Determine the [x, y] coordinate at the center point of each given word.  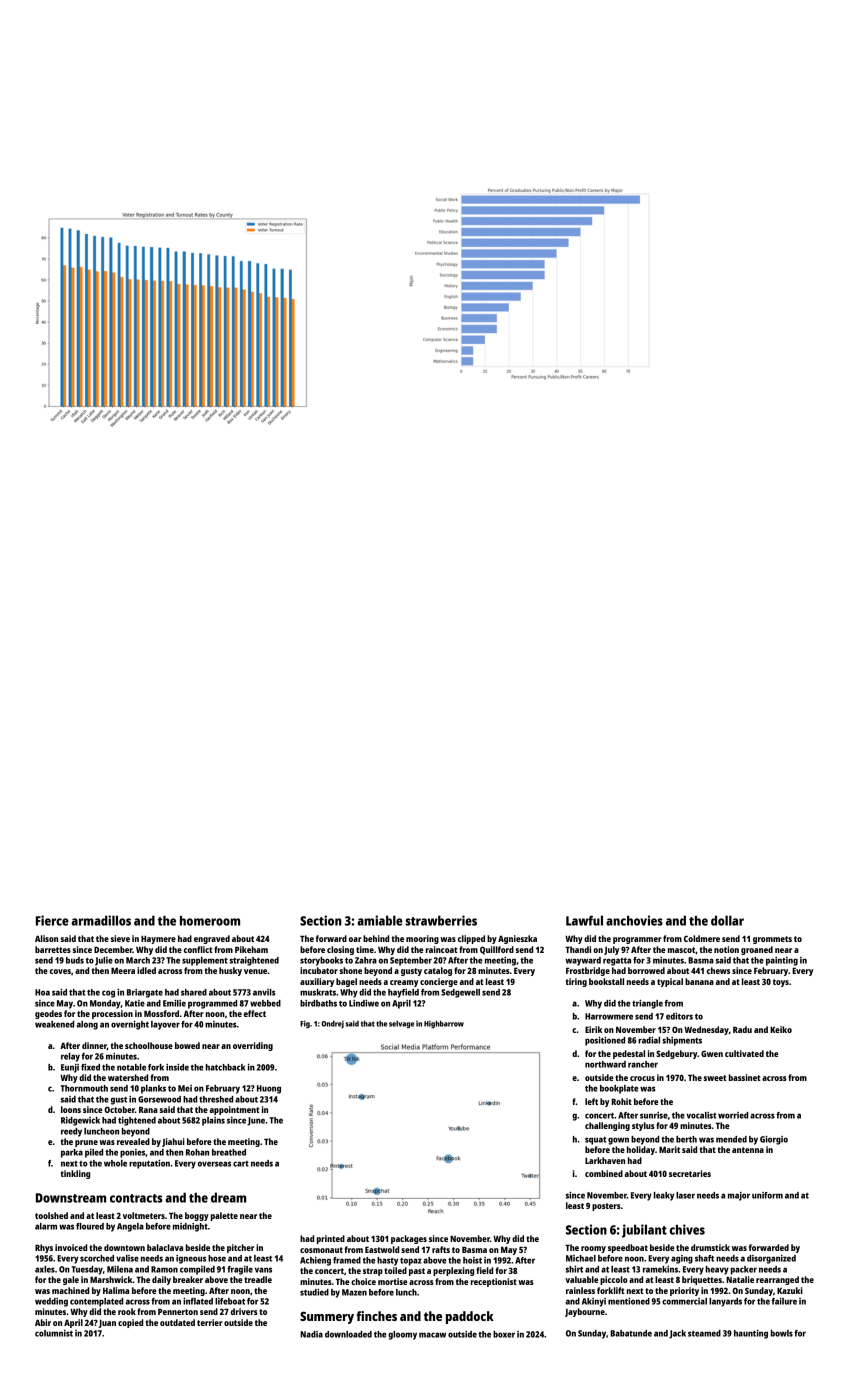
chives [687, 1229]
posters [606, 1207]
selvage [401, 1024]
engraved [212, 939]
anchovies [634, 920]
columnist [54, 1333]
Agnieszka [517, 939]
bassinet [745, 1077]
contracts [136, 1198]
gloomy [402, 1335]
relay [70, 1057]
